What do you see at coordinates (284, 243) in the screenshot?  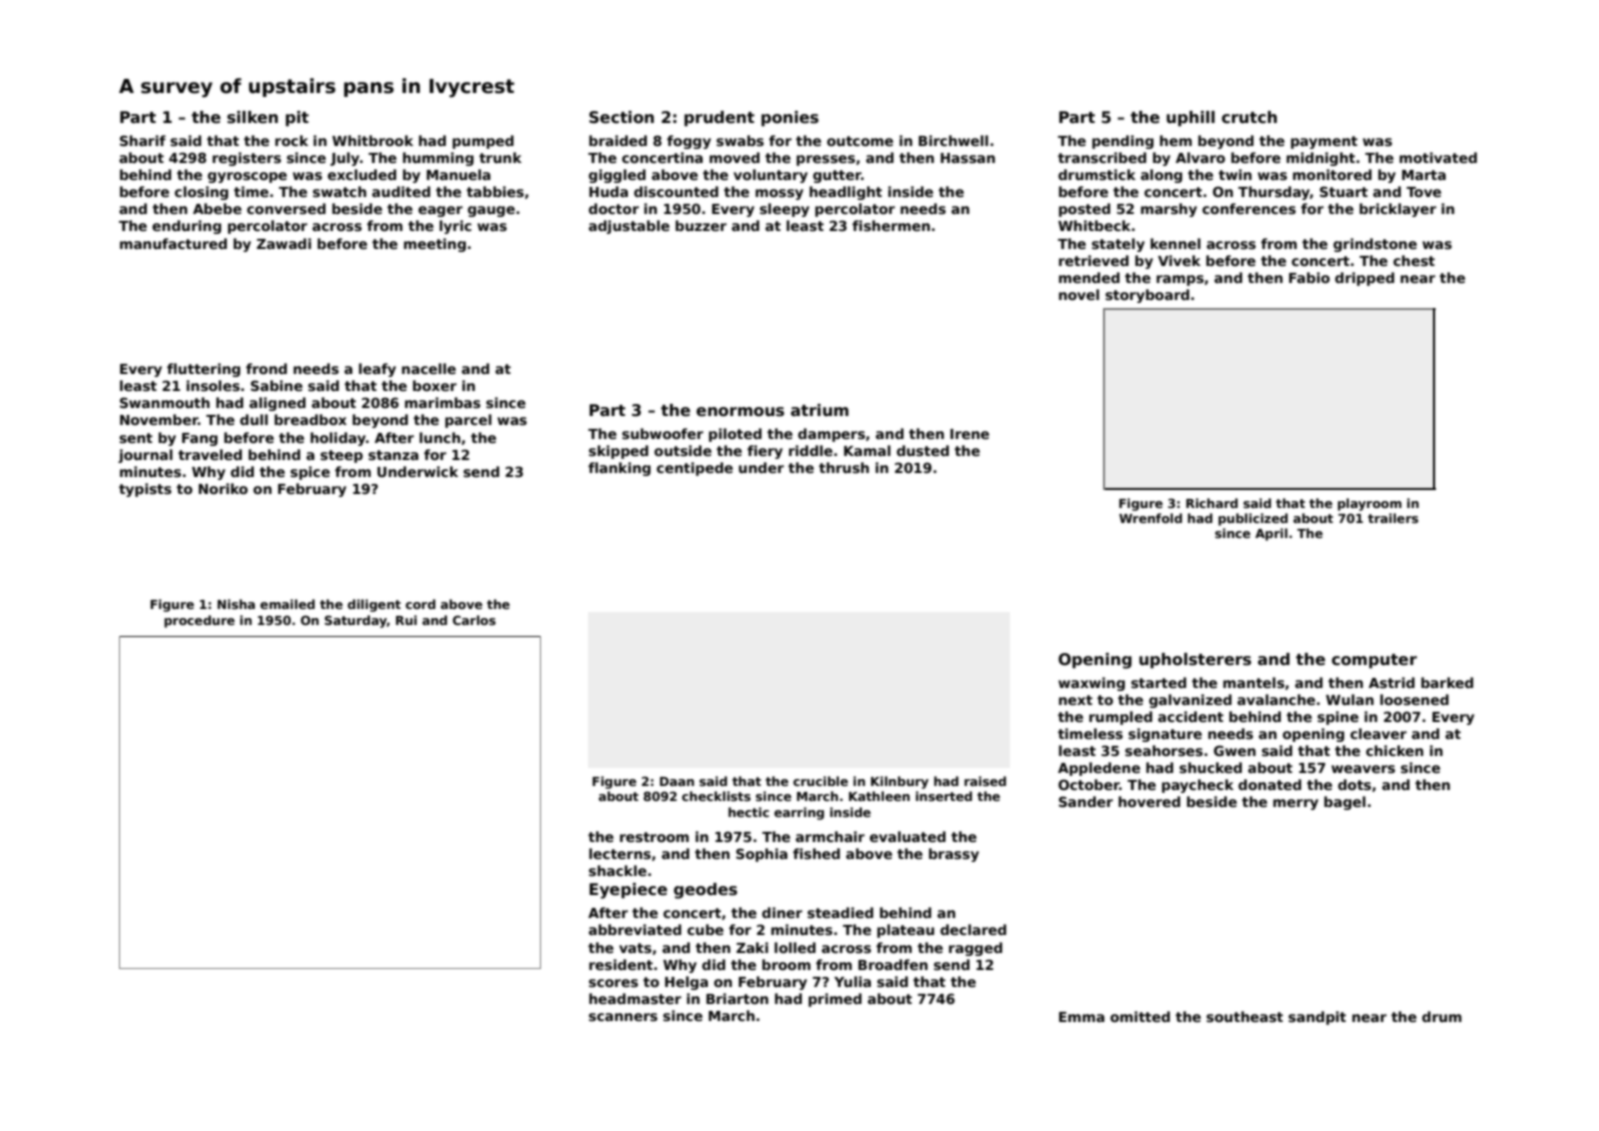 I see `Zawadi` at bounding box center [284, 243].
